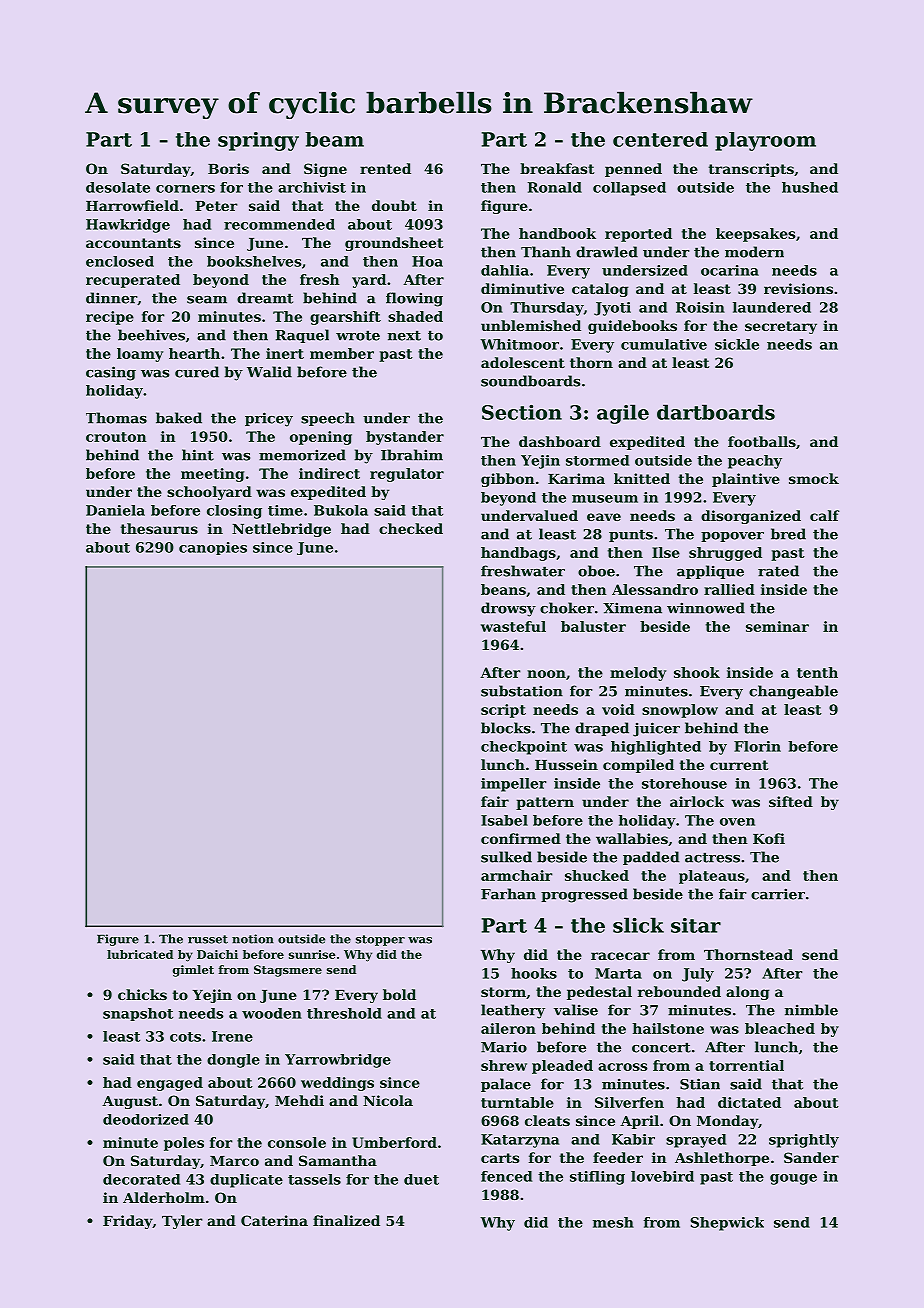 This screenshot has height=1308, width=924. What do you see at coordinates (140, 954) in the screenshot?
I see `lubricated` at bounding box center [140, 954].
